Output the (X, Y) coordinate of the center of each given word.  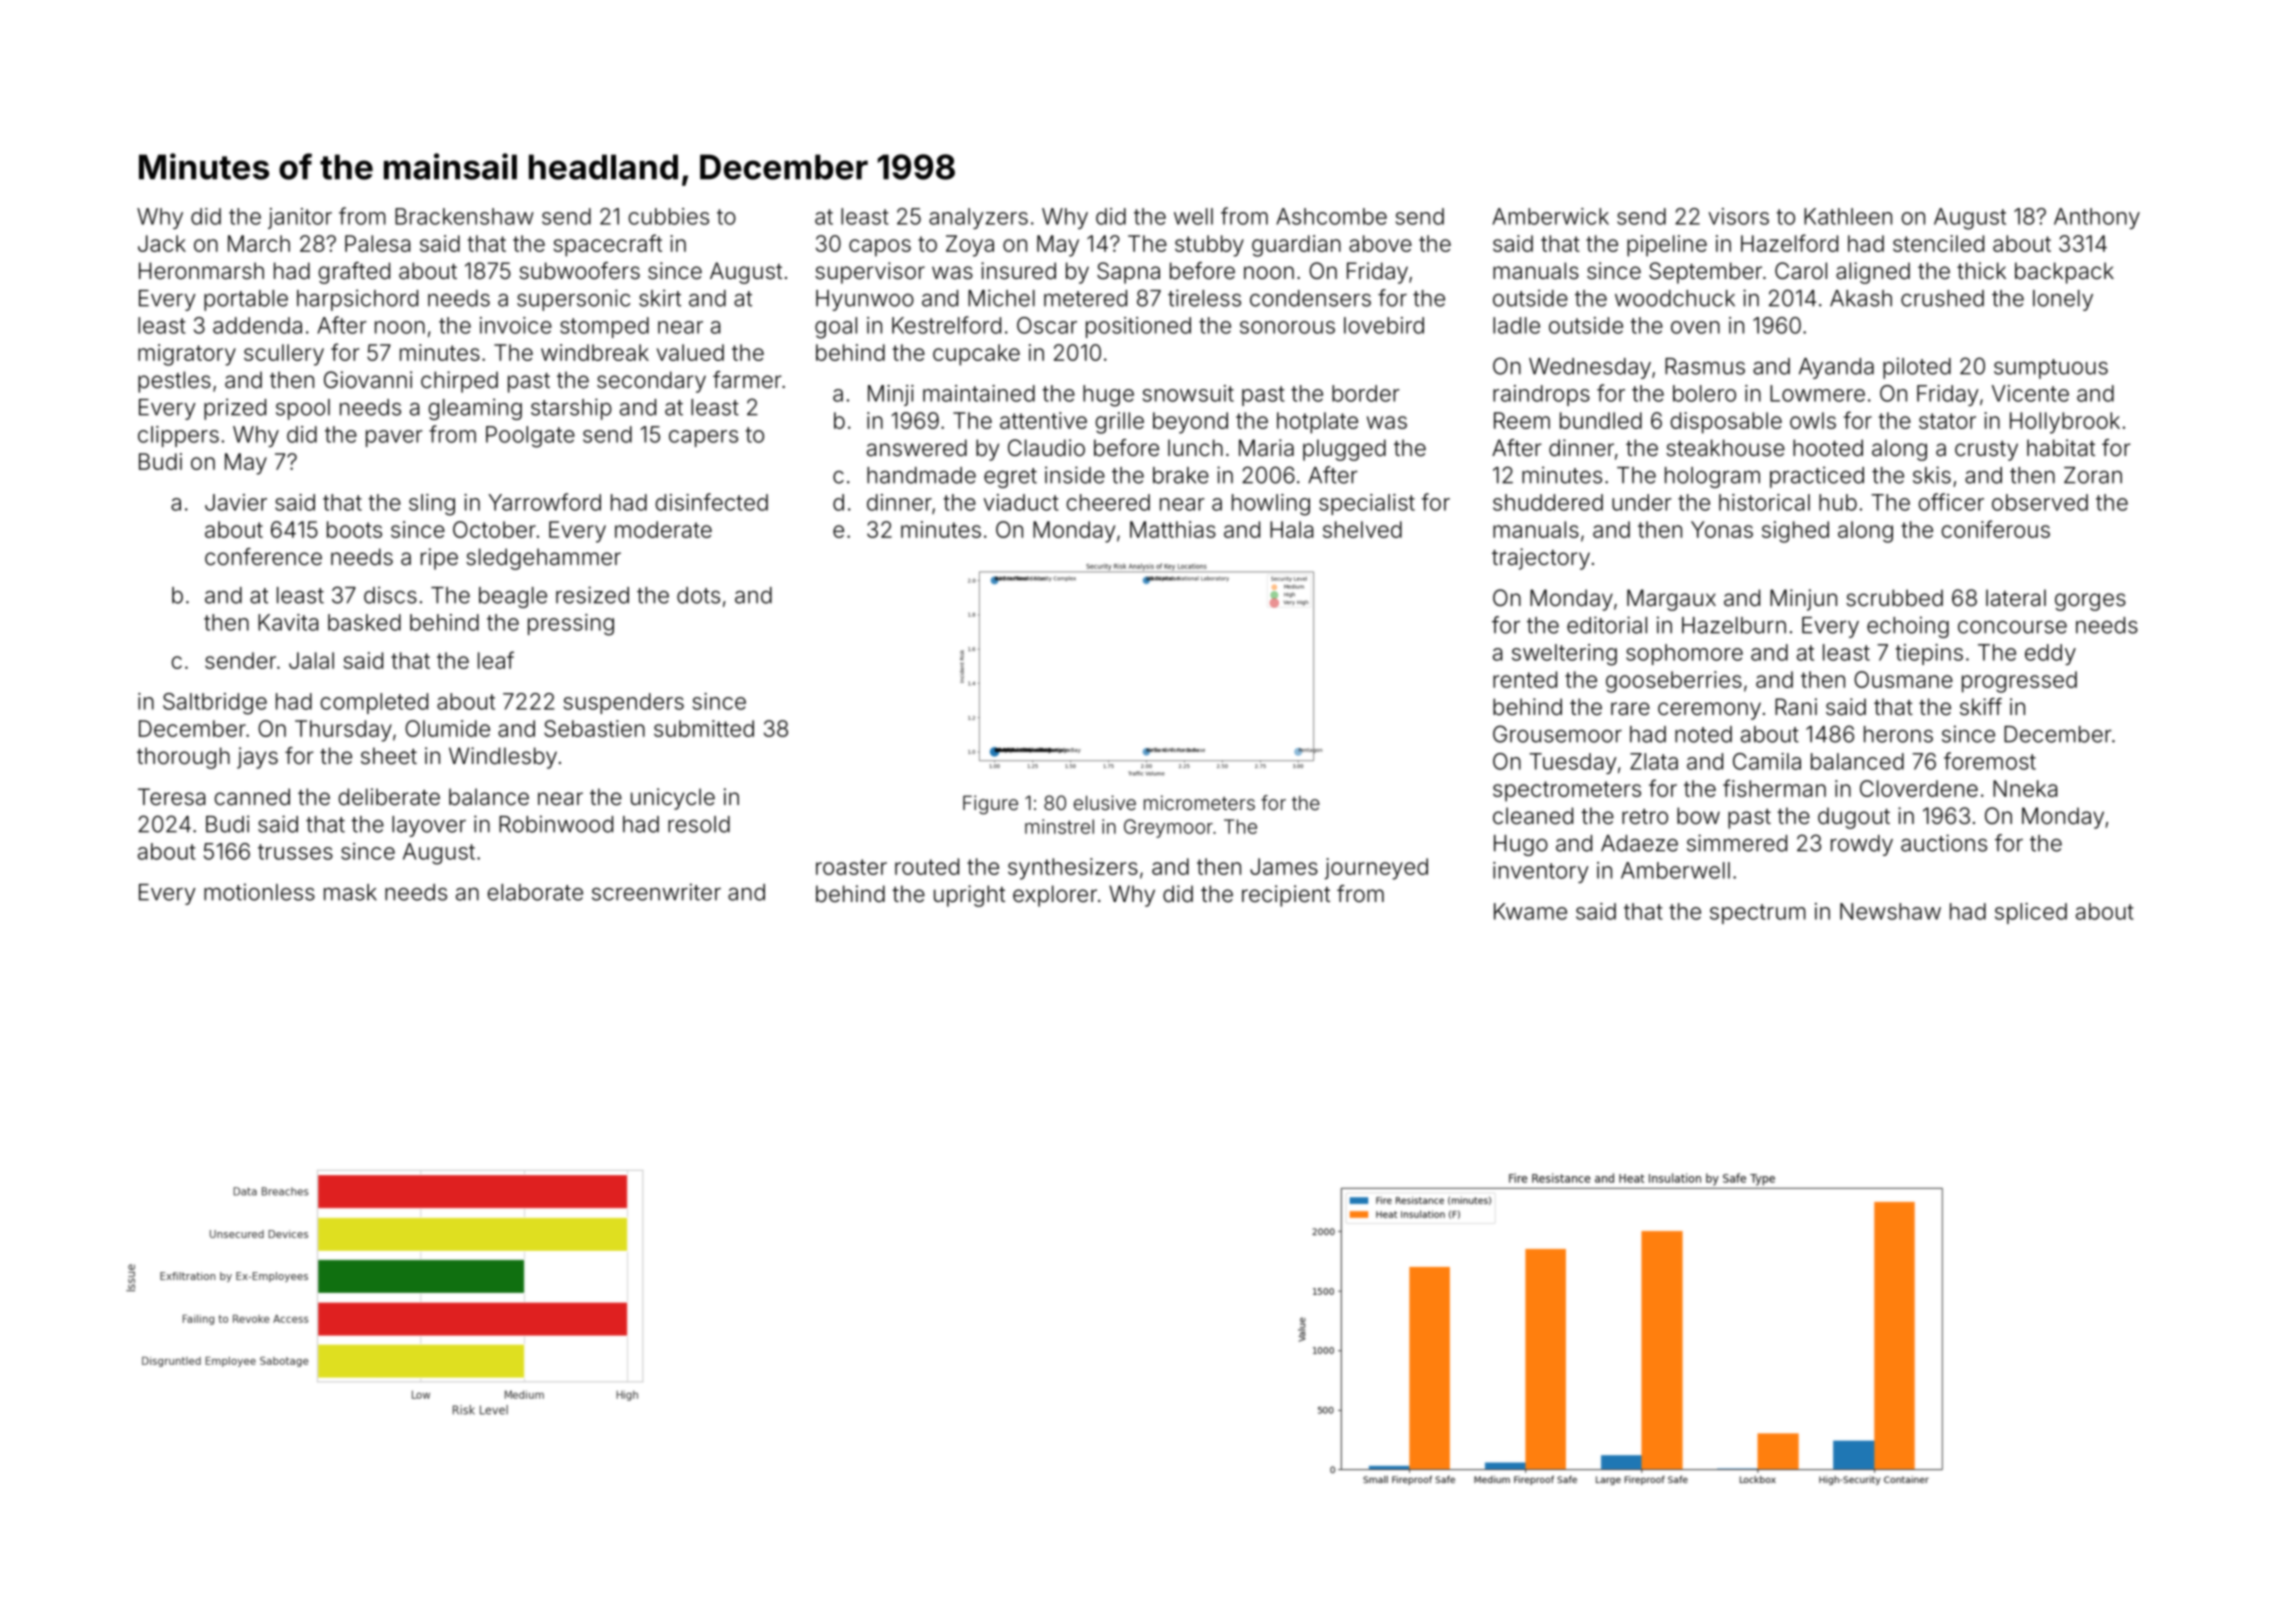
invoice (516, 325)
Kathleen (1848, 216)
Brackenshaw (464, 216)
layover (429, 826)
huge (1108, 396)
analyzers (978, 218)
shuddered (1548, 502)
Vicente (2030, 393)
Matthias (1173, 529)
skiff (1981, 707)
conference (263, 557)
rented (1525, 679)
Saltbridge (215, 704)
